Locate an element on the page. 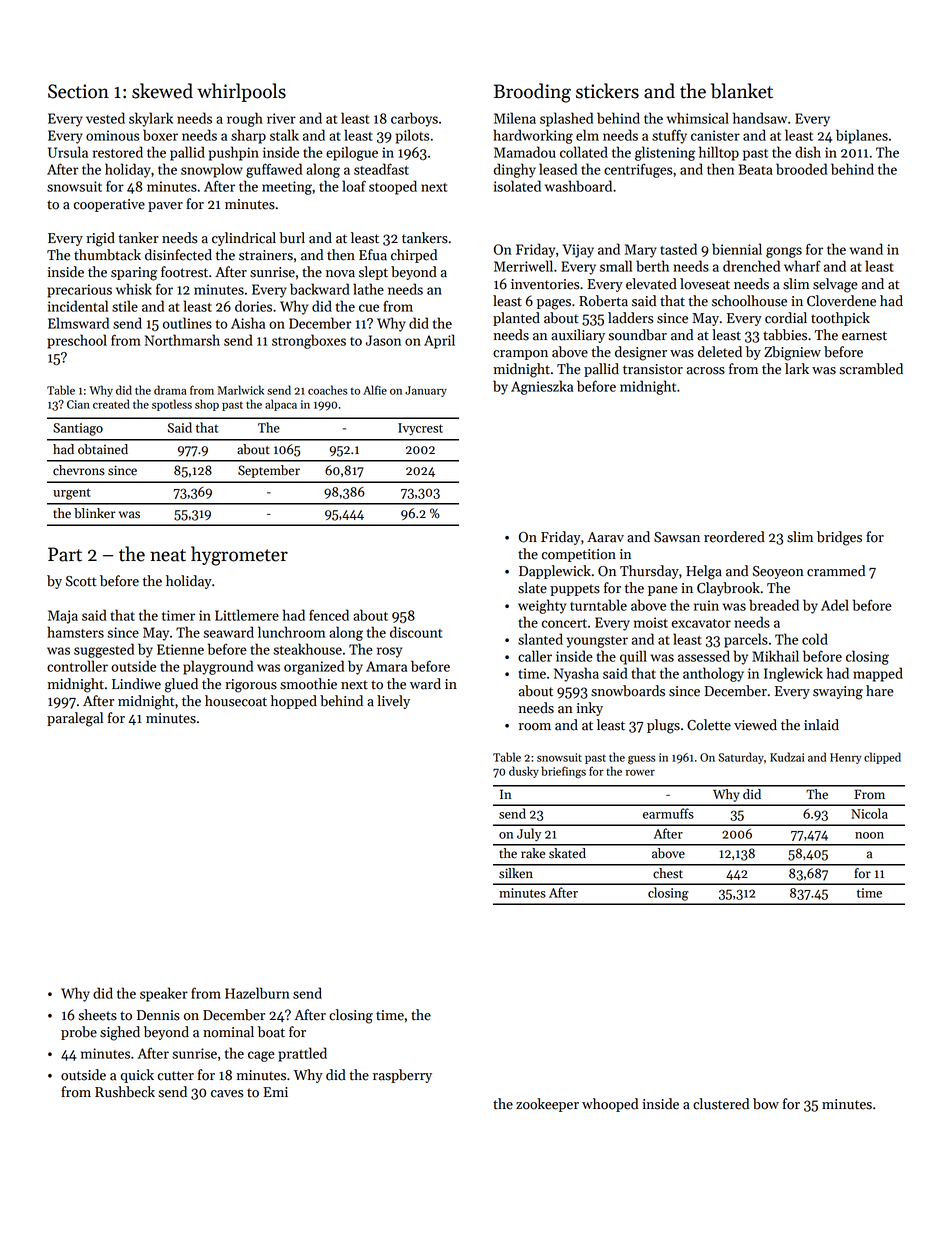 Image resolution: width=952 pixels, height=1233 pixels. blinker is located at coordinates (95, 513).
